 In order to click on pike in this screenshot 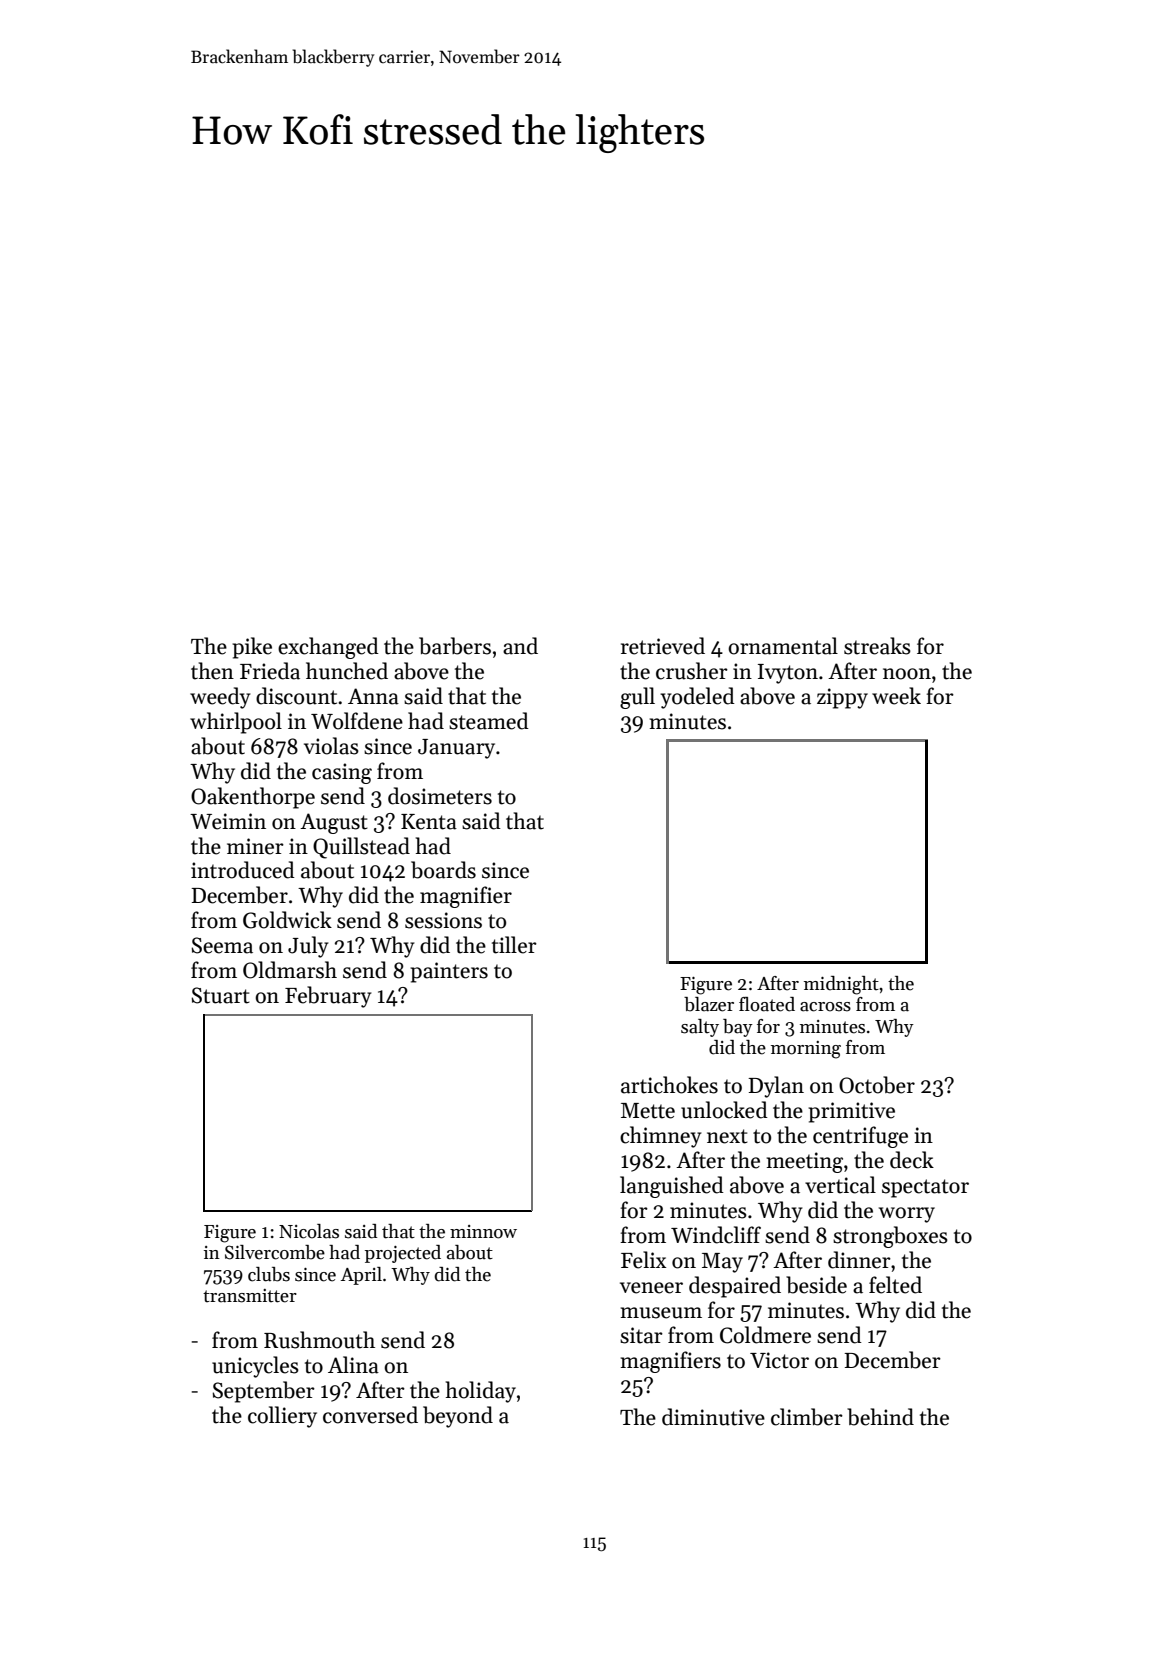, I will do `click(252, 648)`.
